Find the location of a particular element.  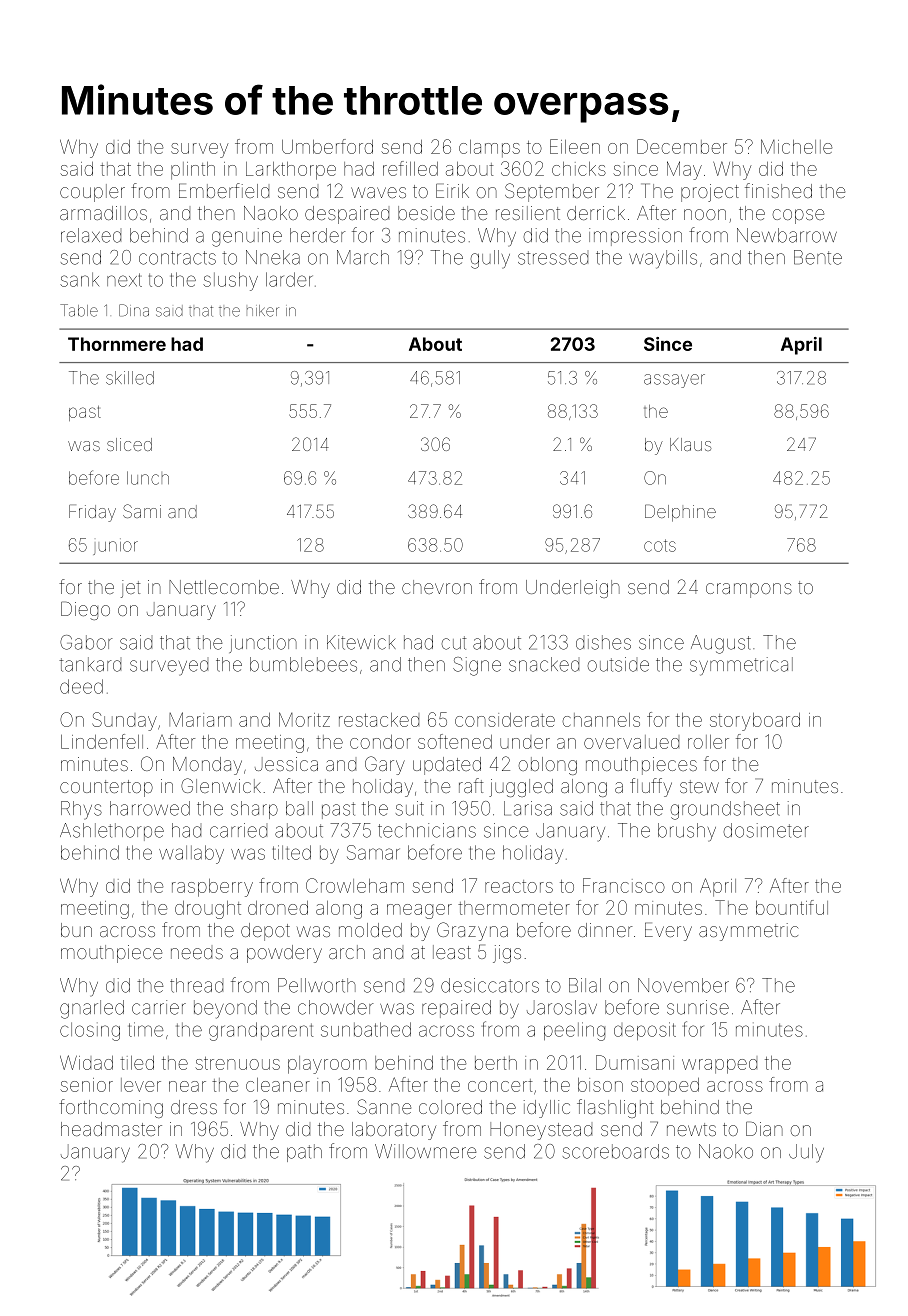

Table is located at coordinates (79, 310).
